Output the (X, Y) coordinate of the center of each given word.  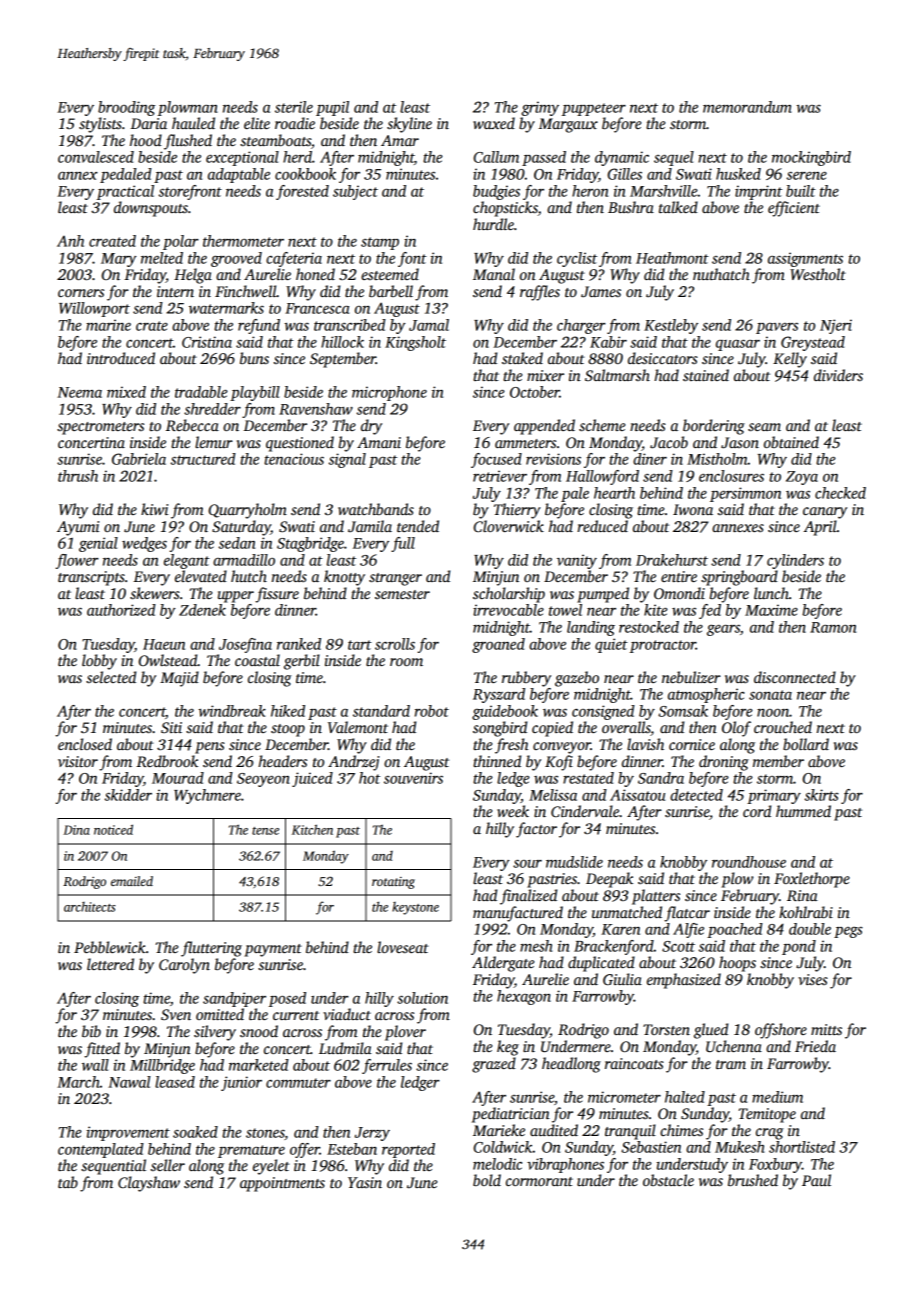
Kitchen (312, 829)
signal (347, 460)
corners (81, 293)
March (78, 1082)
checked (840, 493)
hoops (737, 964)
